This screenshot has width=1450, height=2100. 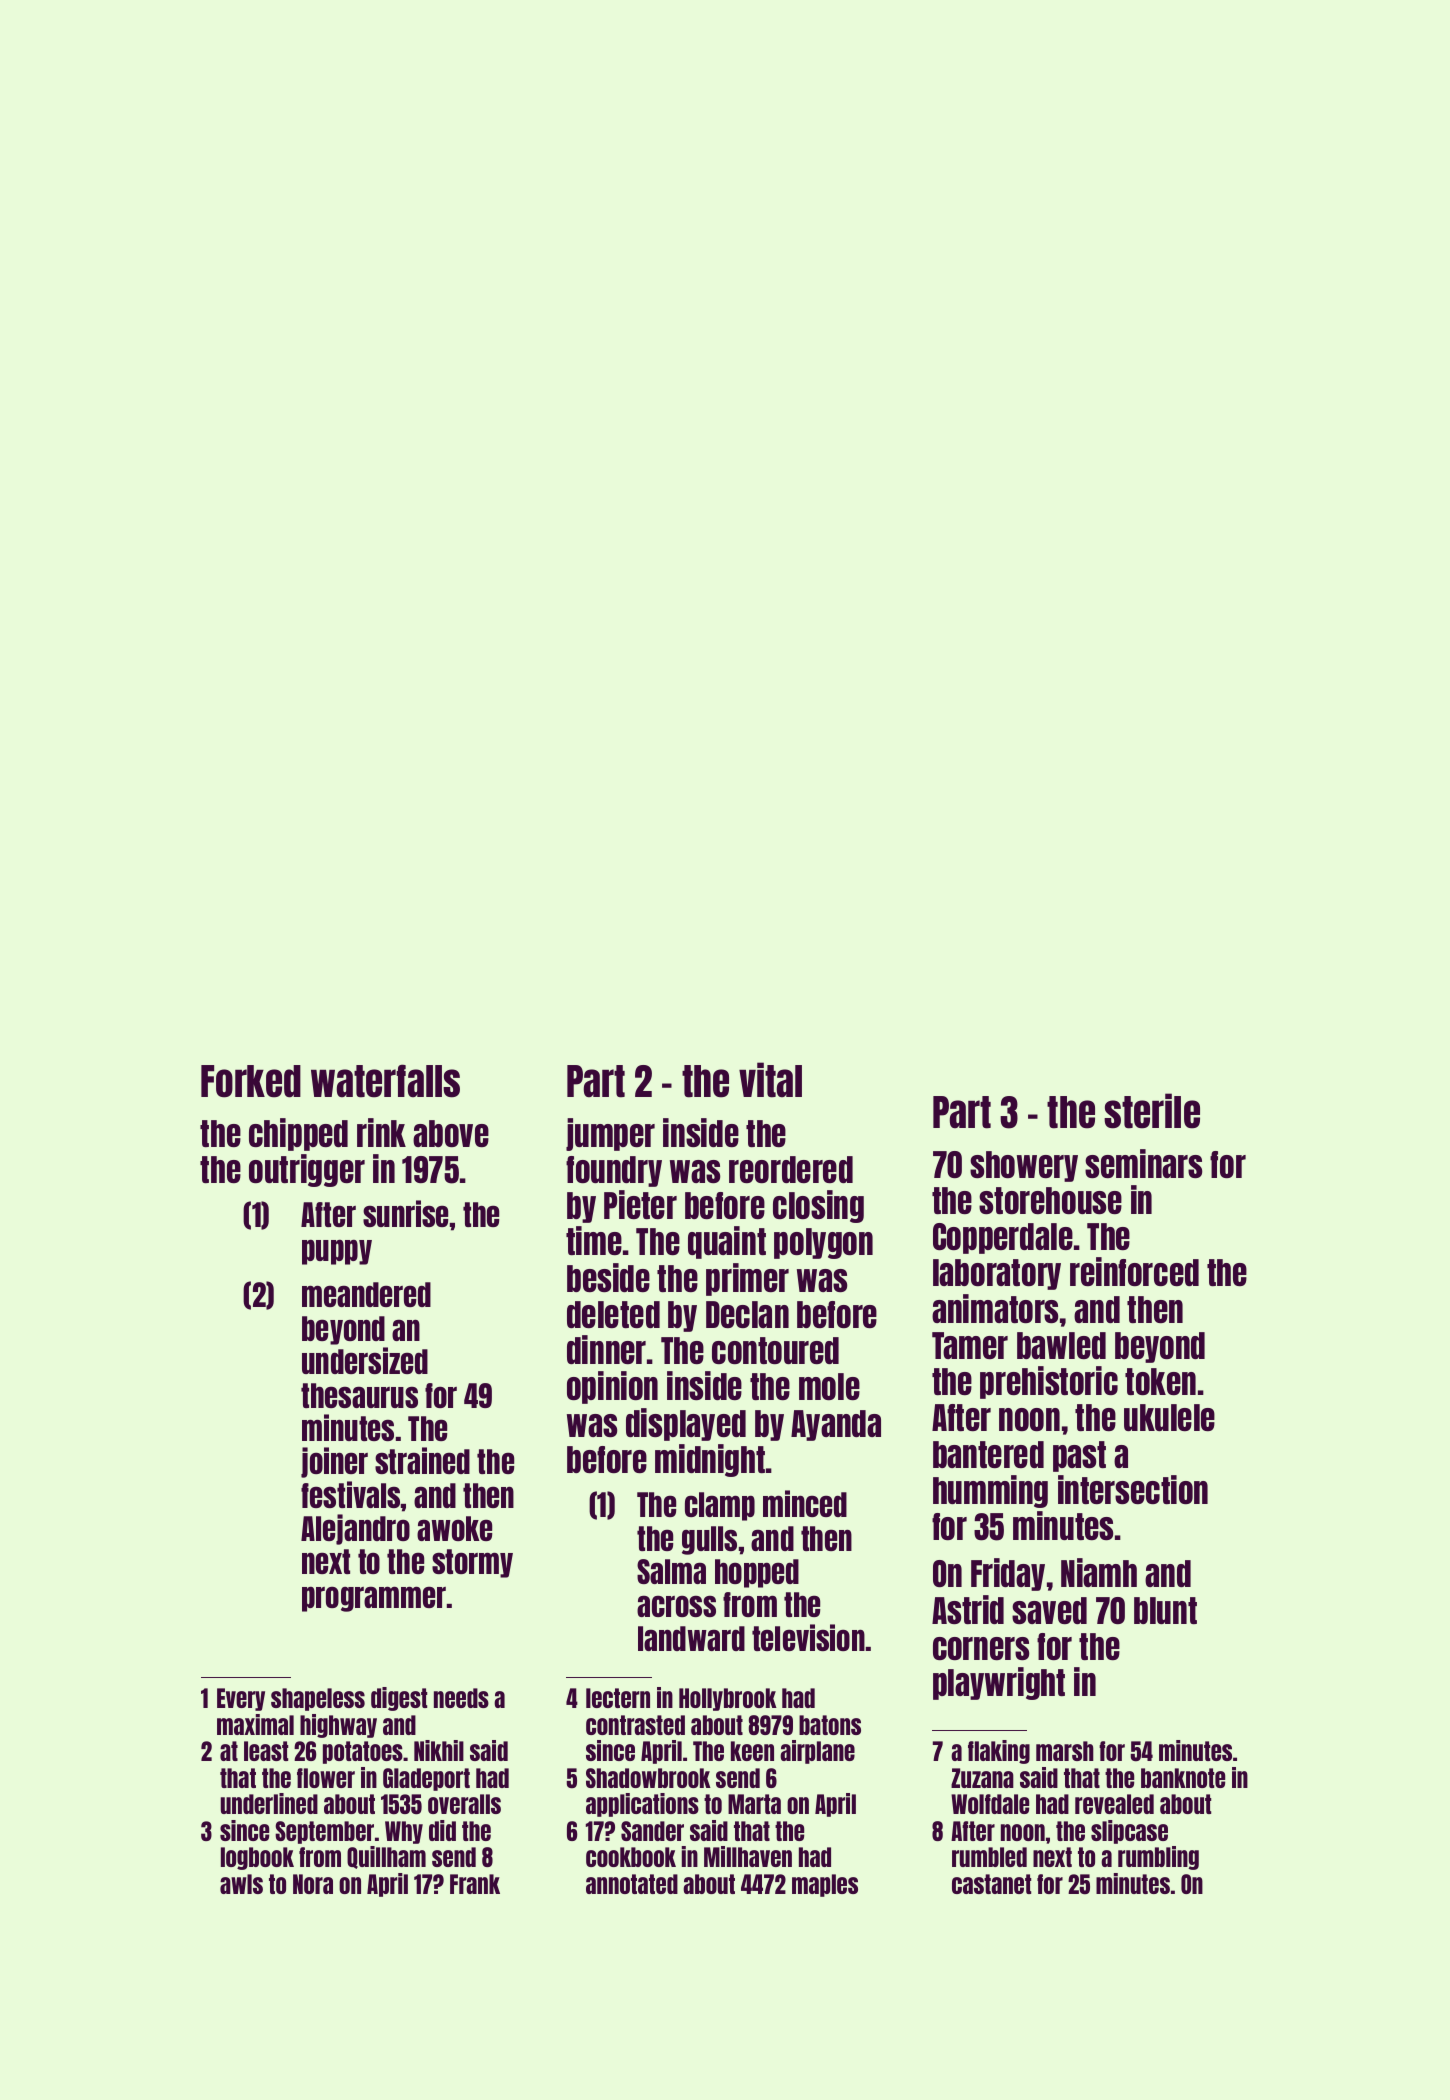 I want to click on hopped, so click(x=757, y=1573).
